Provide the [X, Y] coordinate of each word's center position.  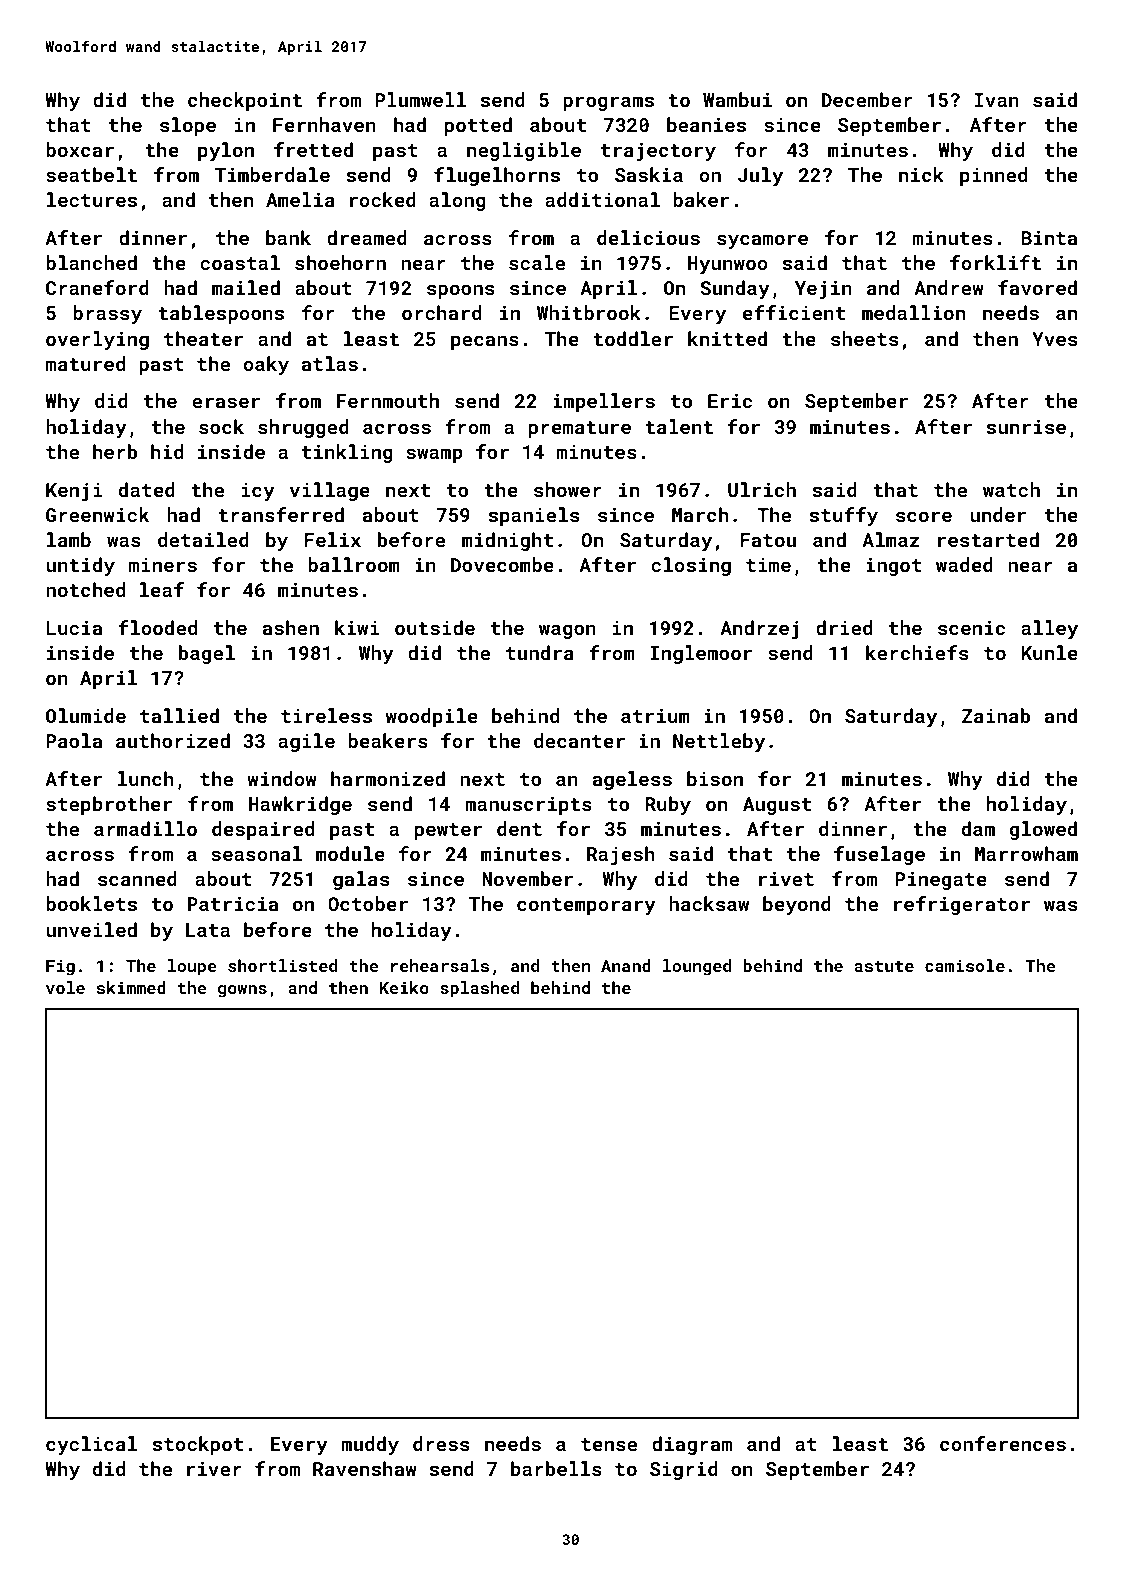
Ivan [997, 100]
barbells [556, 1468]
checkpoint [245, 101]
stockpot [198, 1445]
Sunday [735, 289]
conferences [1003, 1443]
